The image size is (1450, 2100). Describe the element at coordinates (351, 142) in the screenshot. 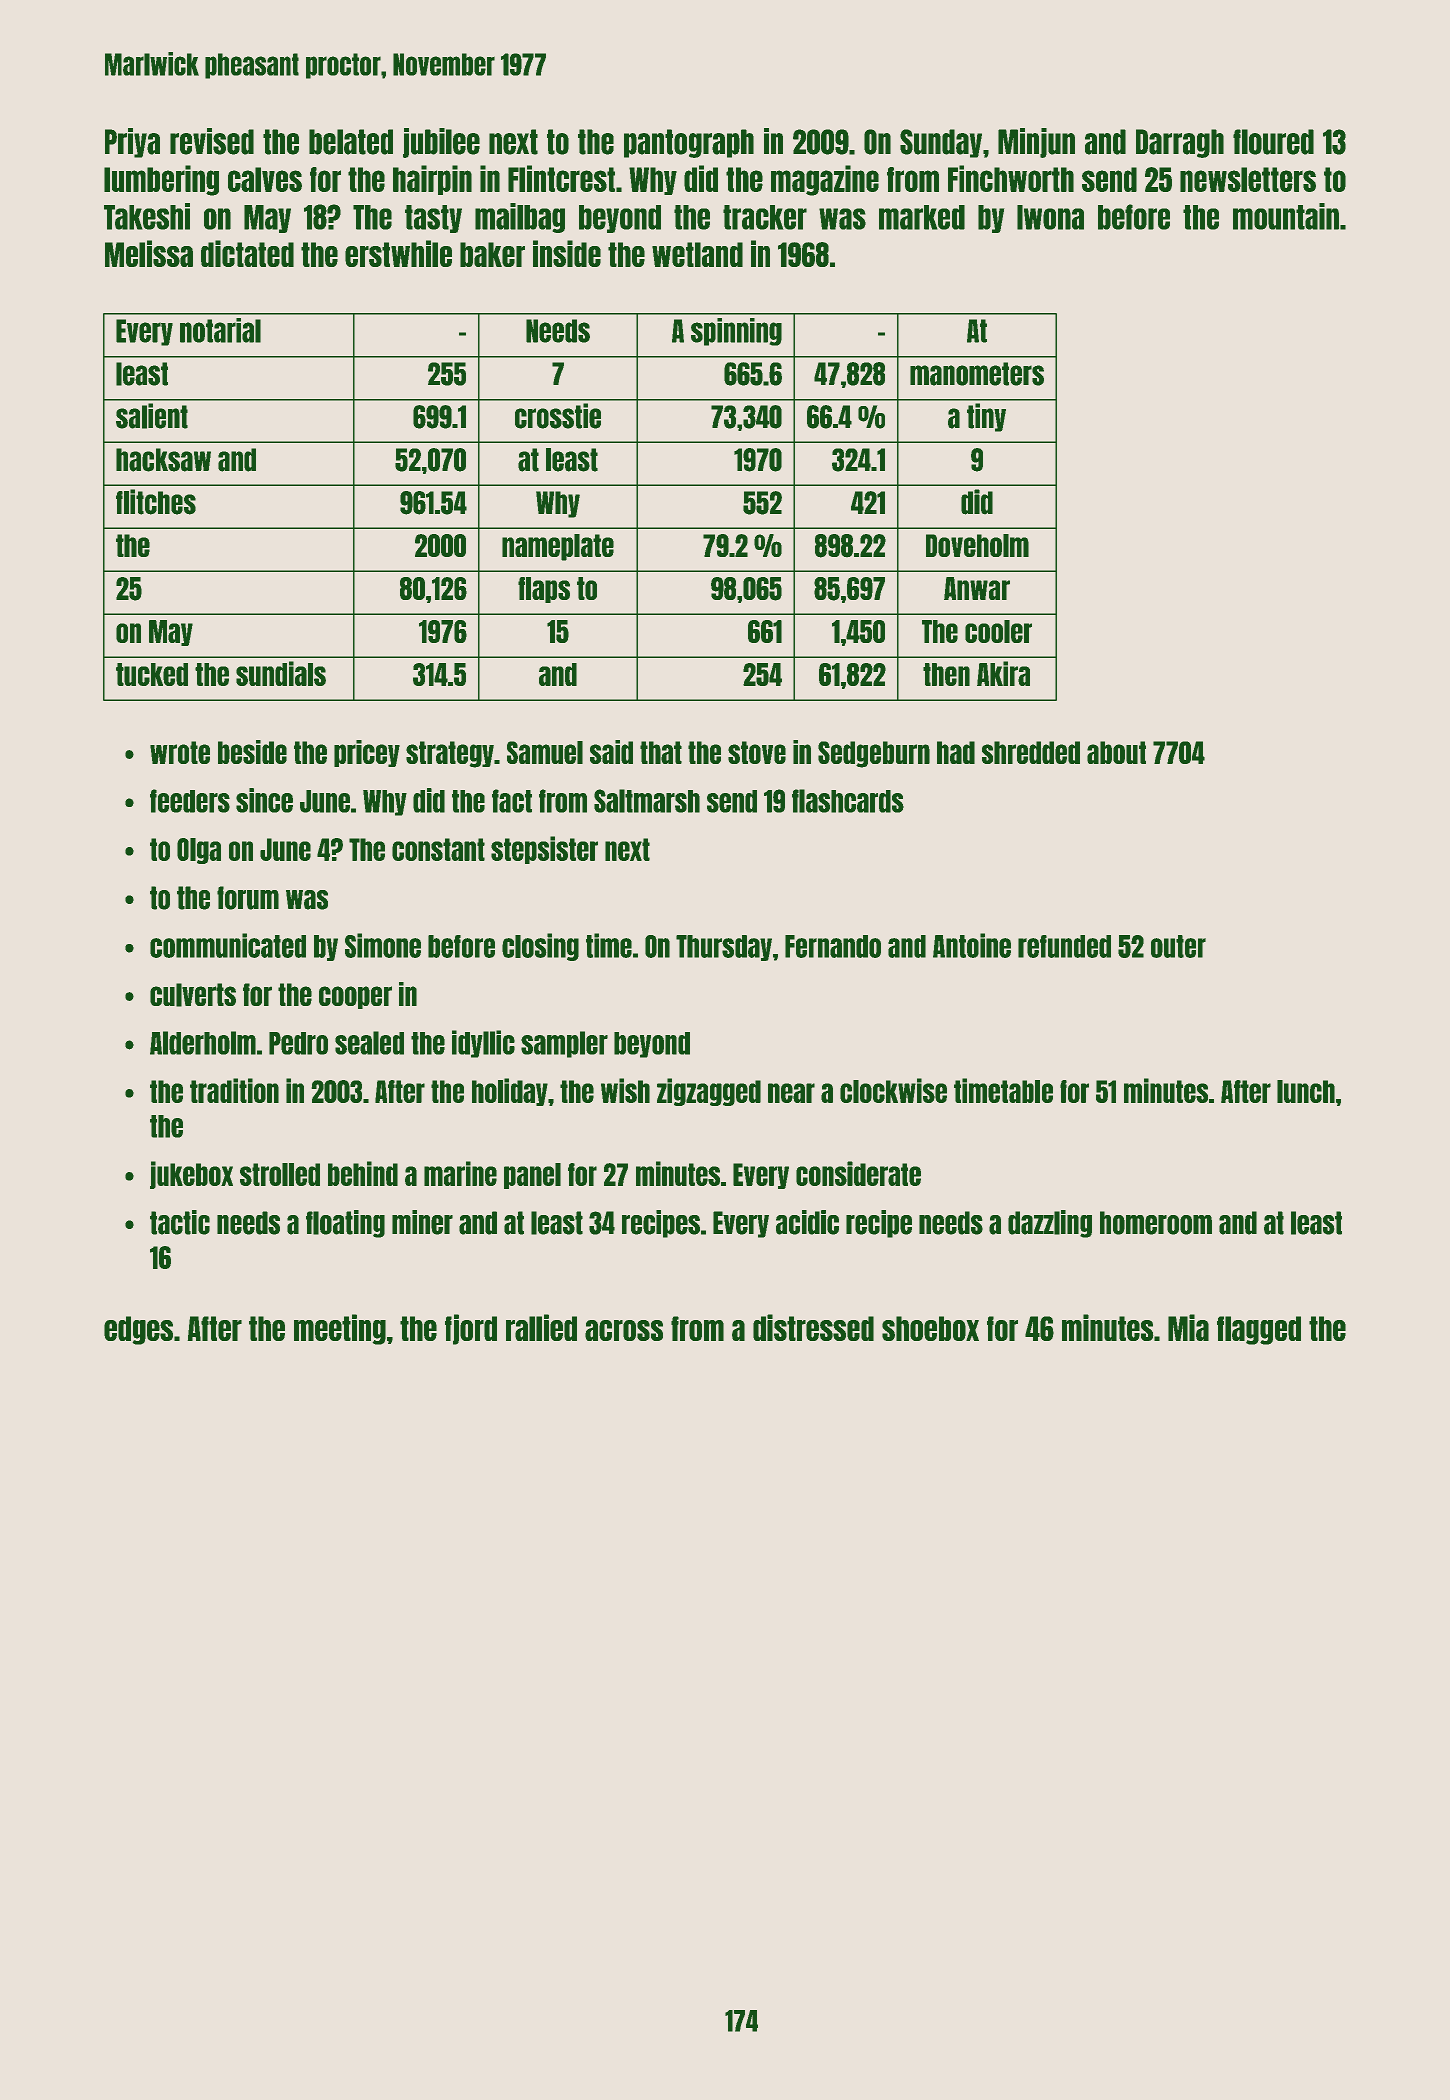

I see `belated` at that location.
